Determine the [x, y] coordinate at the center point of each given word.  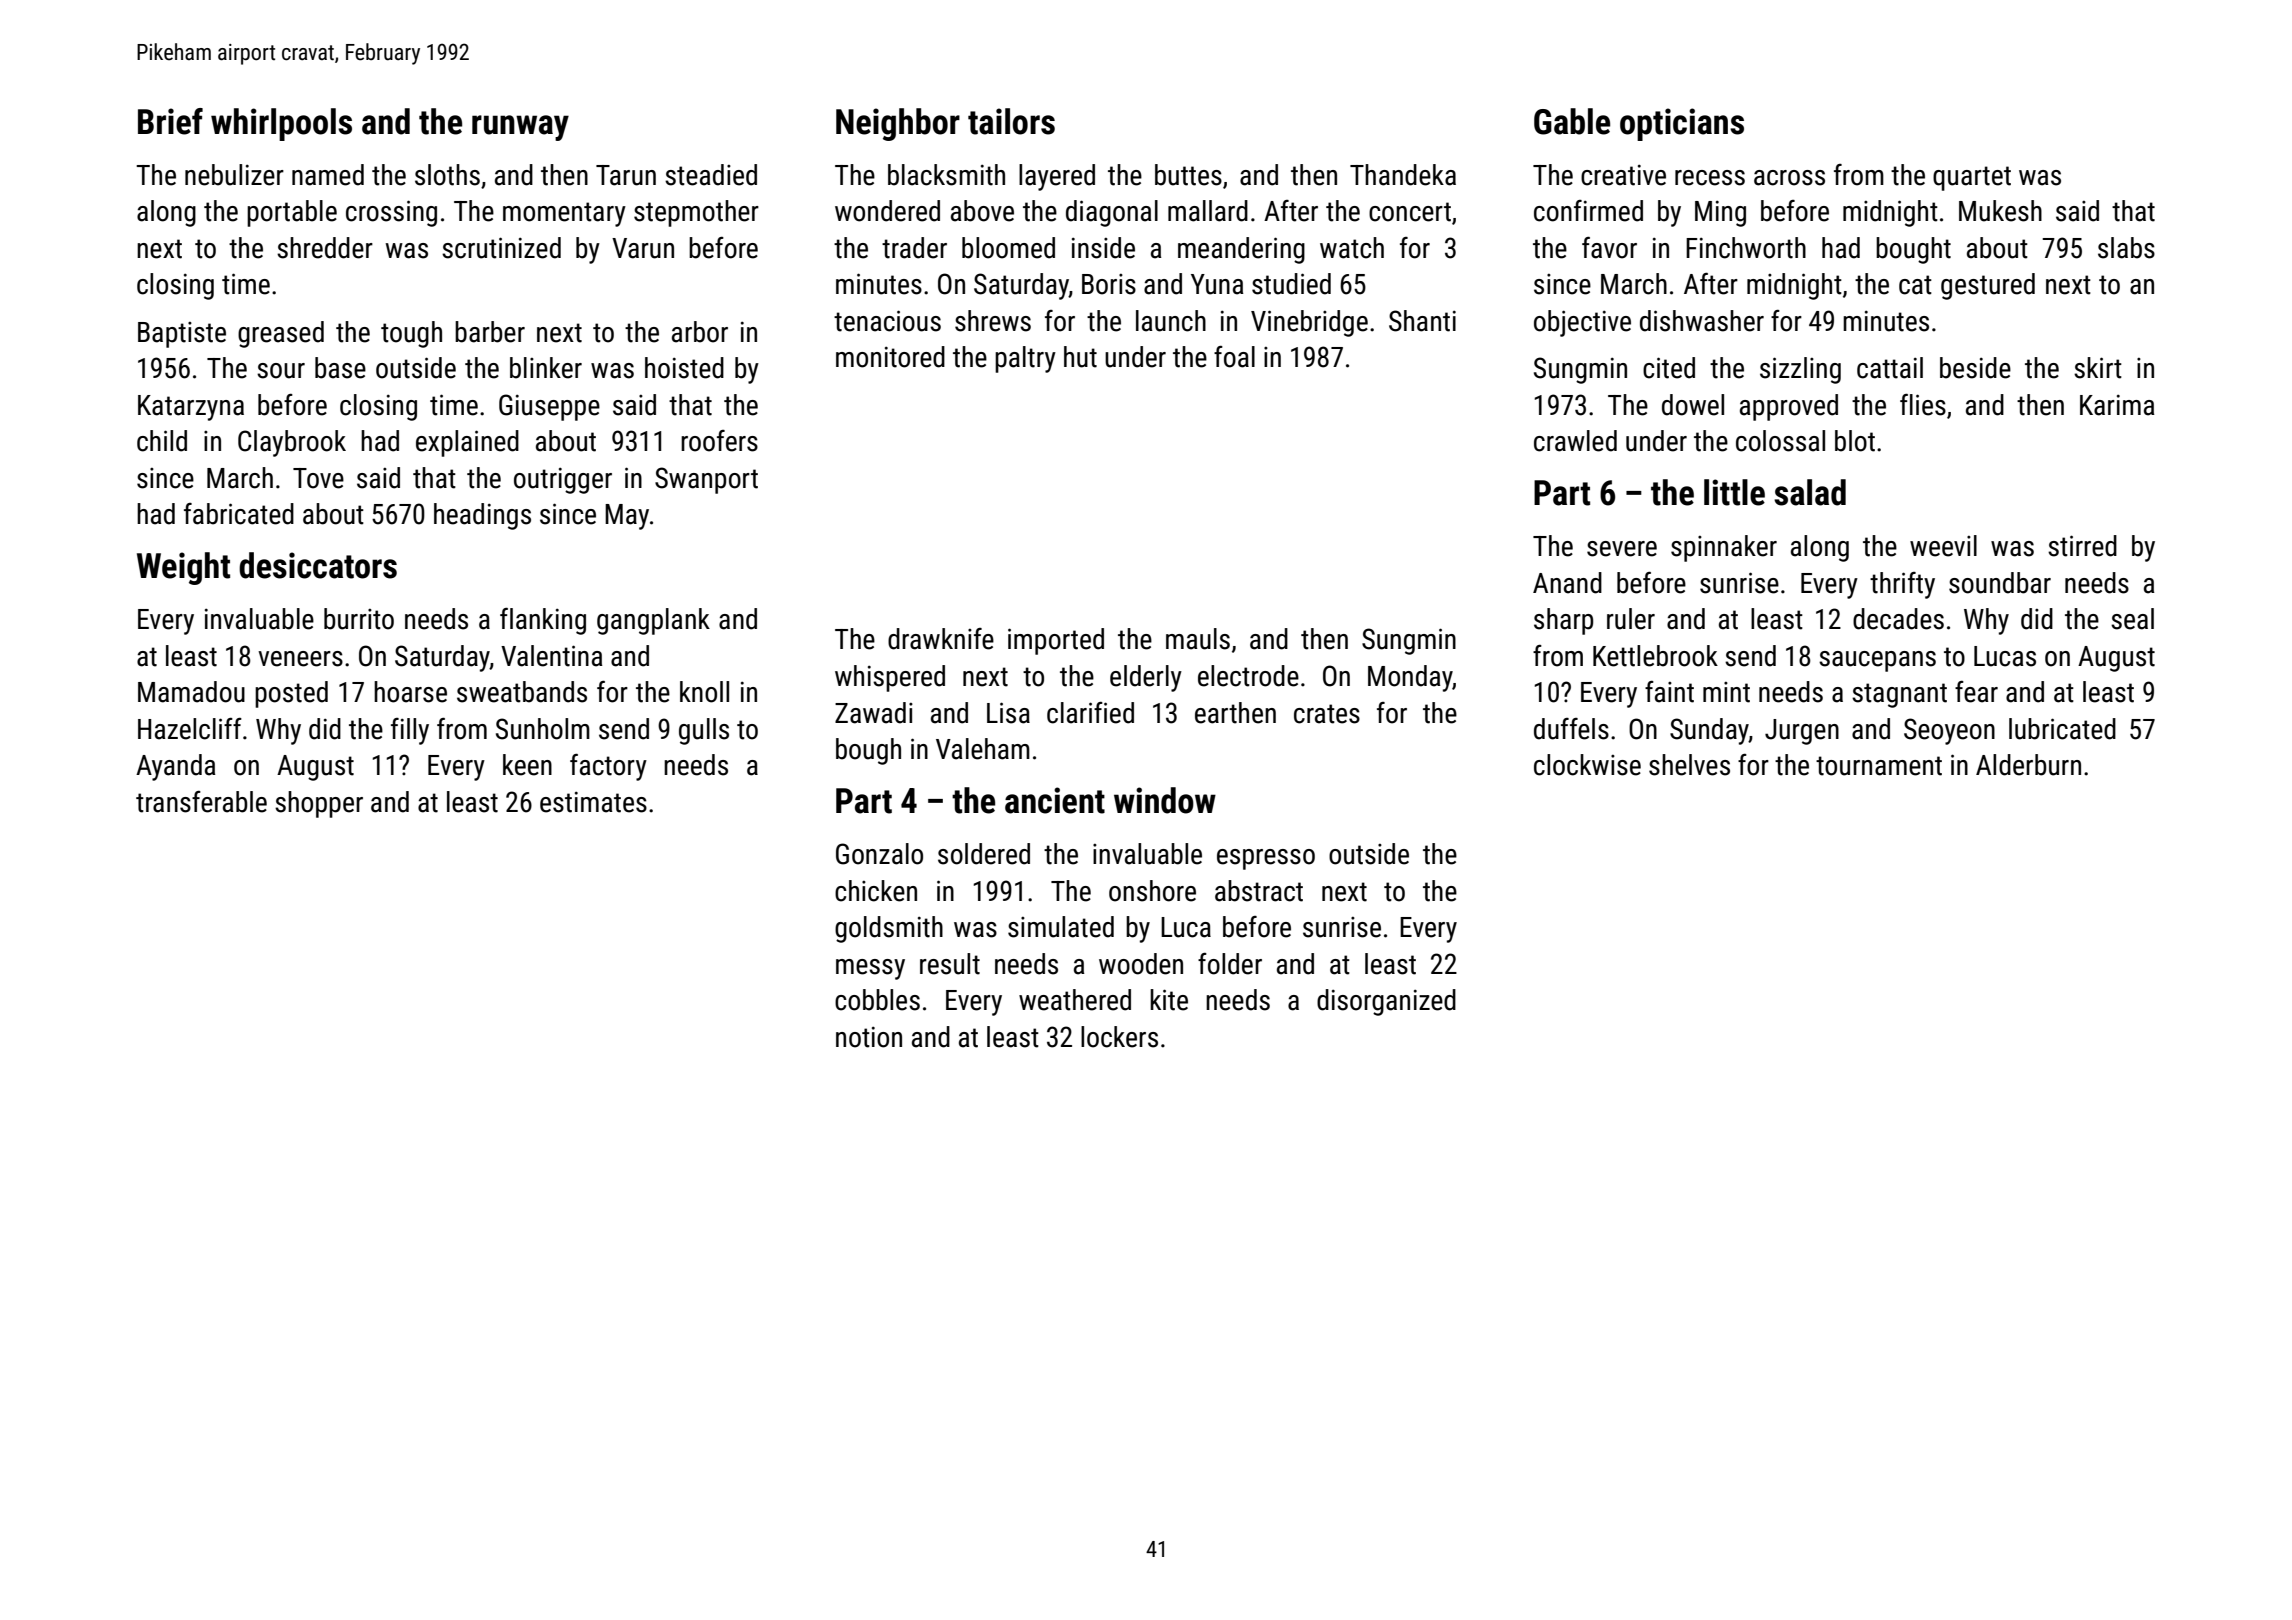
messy [870, 969]
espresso [1266, 859]
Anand [1567, 583]
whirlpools [281, 124]
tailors [1011, 121]
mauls [1198, 639]
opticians [1682, 124]
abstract [1259, 891]
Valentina [551, 656]
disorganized [1386, 1002]
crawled [1575, 441]
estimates [593, 802]
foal [1234, 357]
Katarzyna [191, 408]
